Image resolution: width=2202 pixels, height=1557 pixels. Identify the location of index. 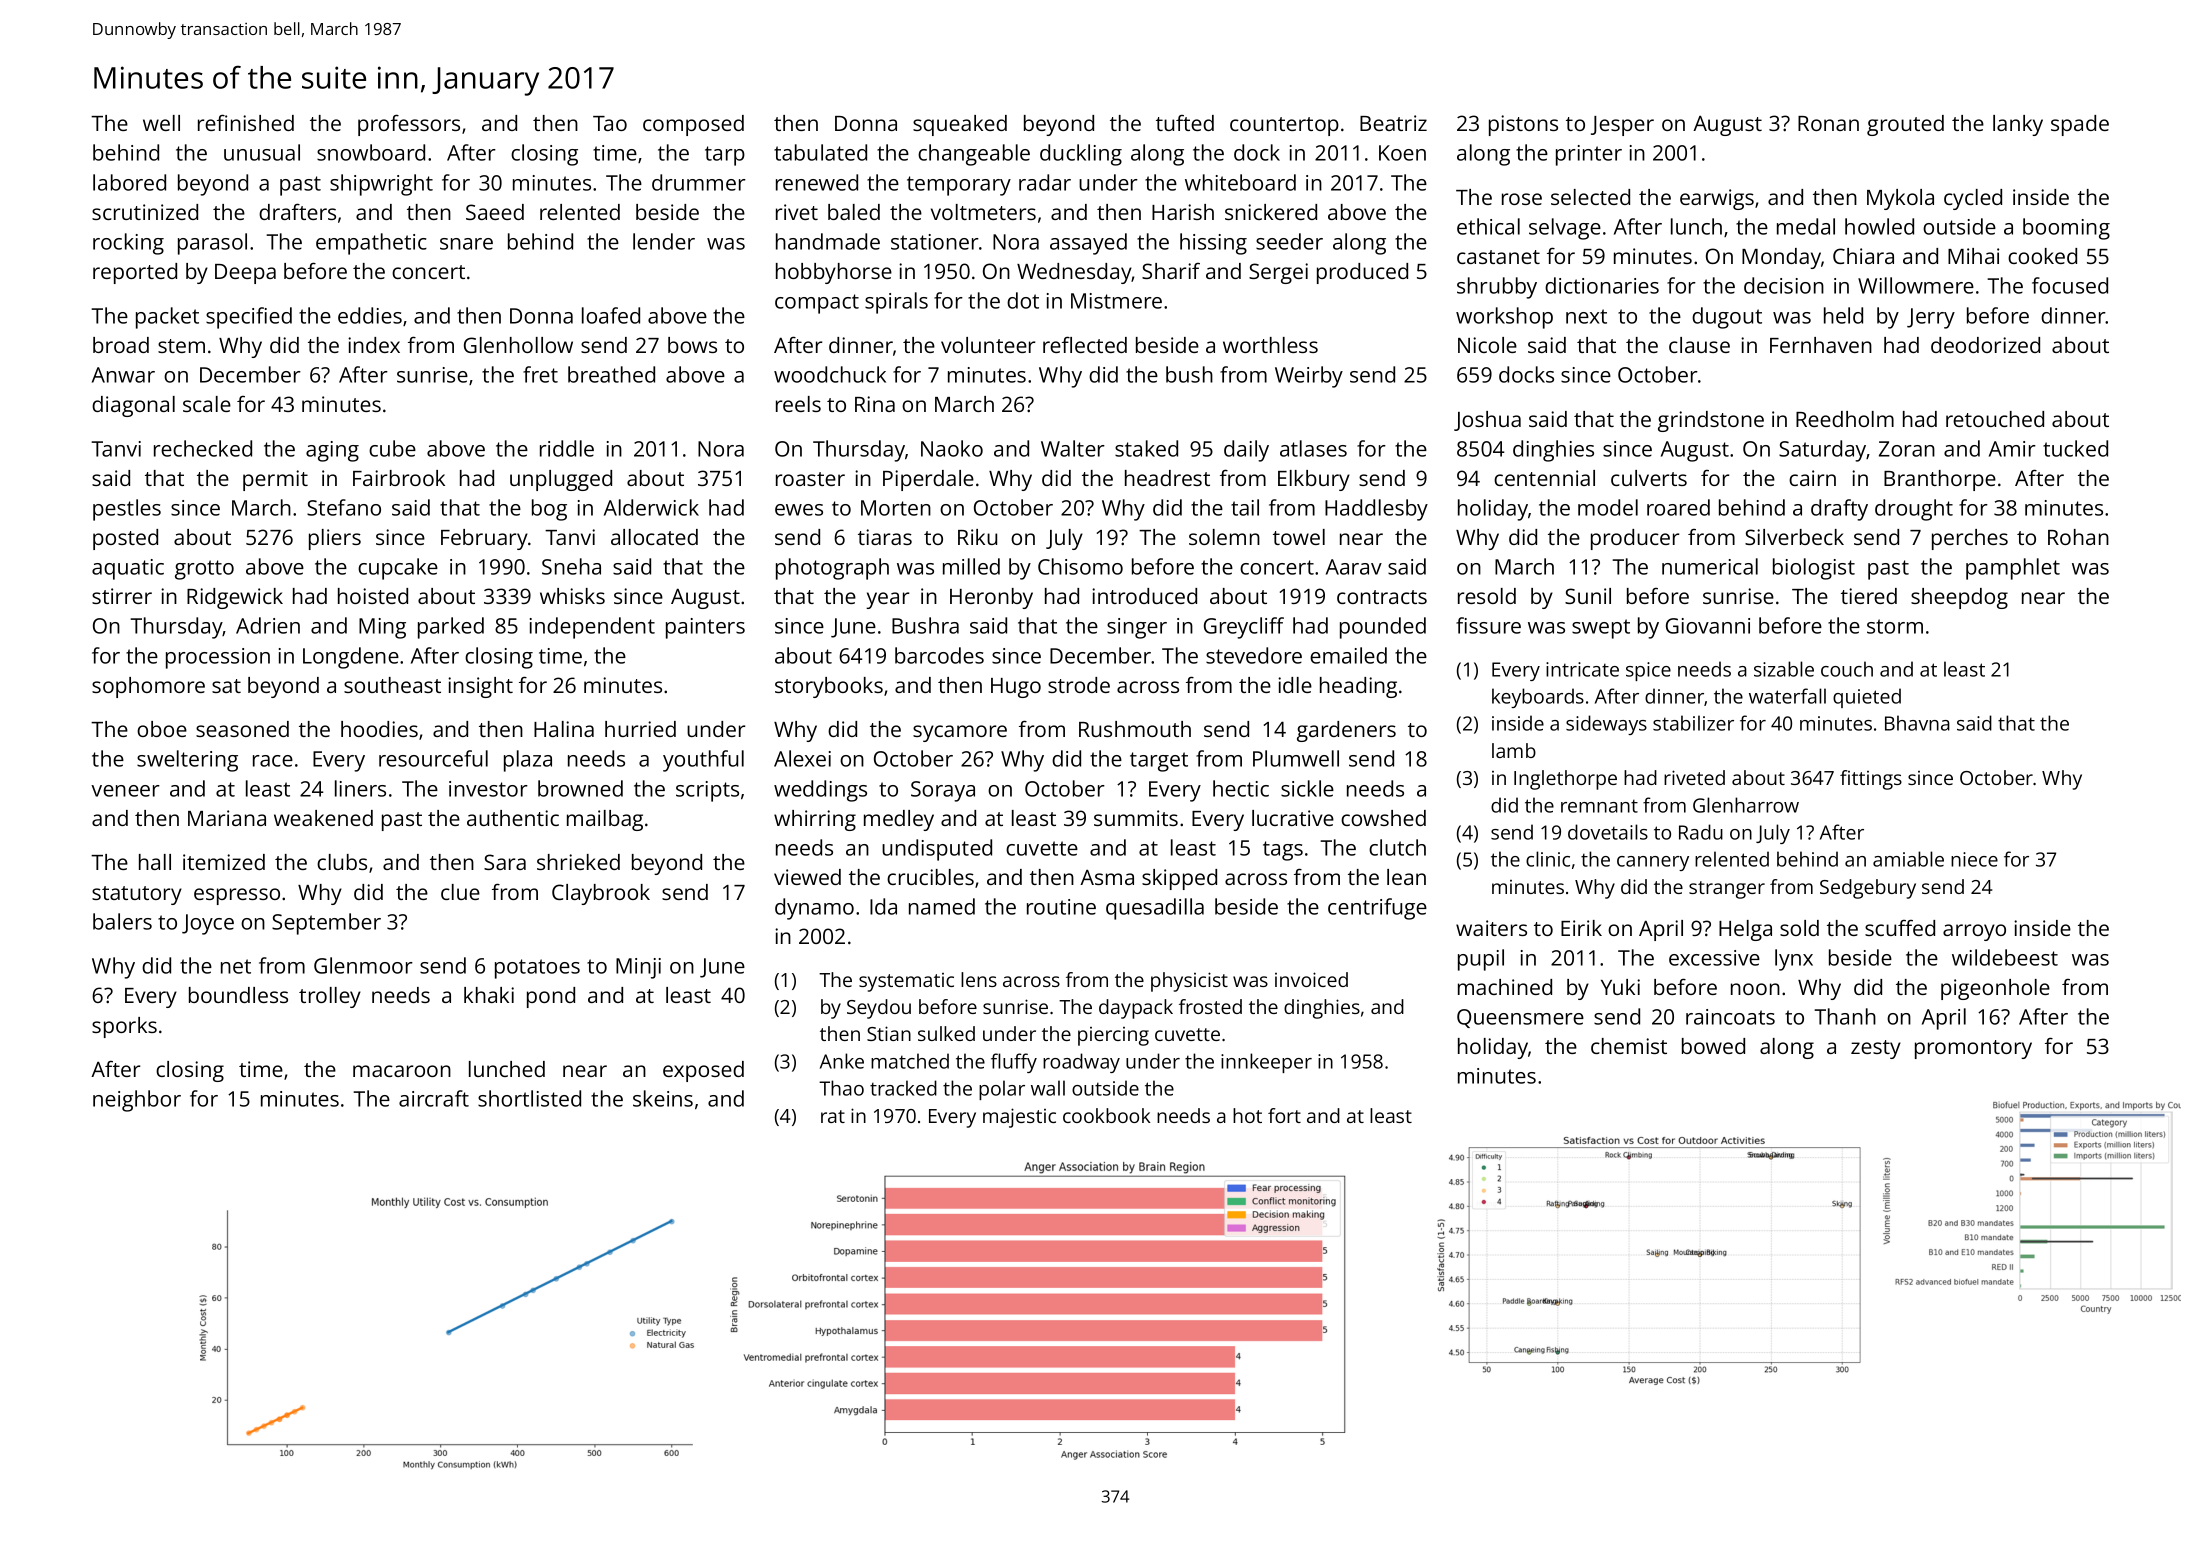
(374, 345).
